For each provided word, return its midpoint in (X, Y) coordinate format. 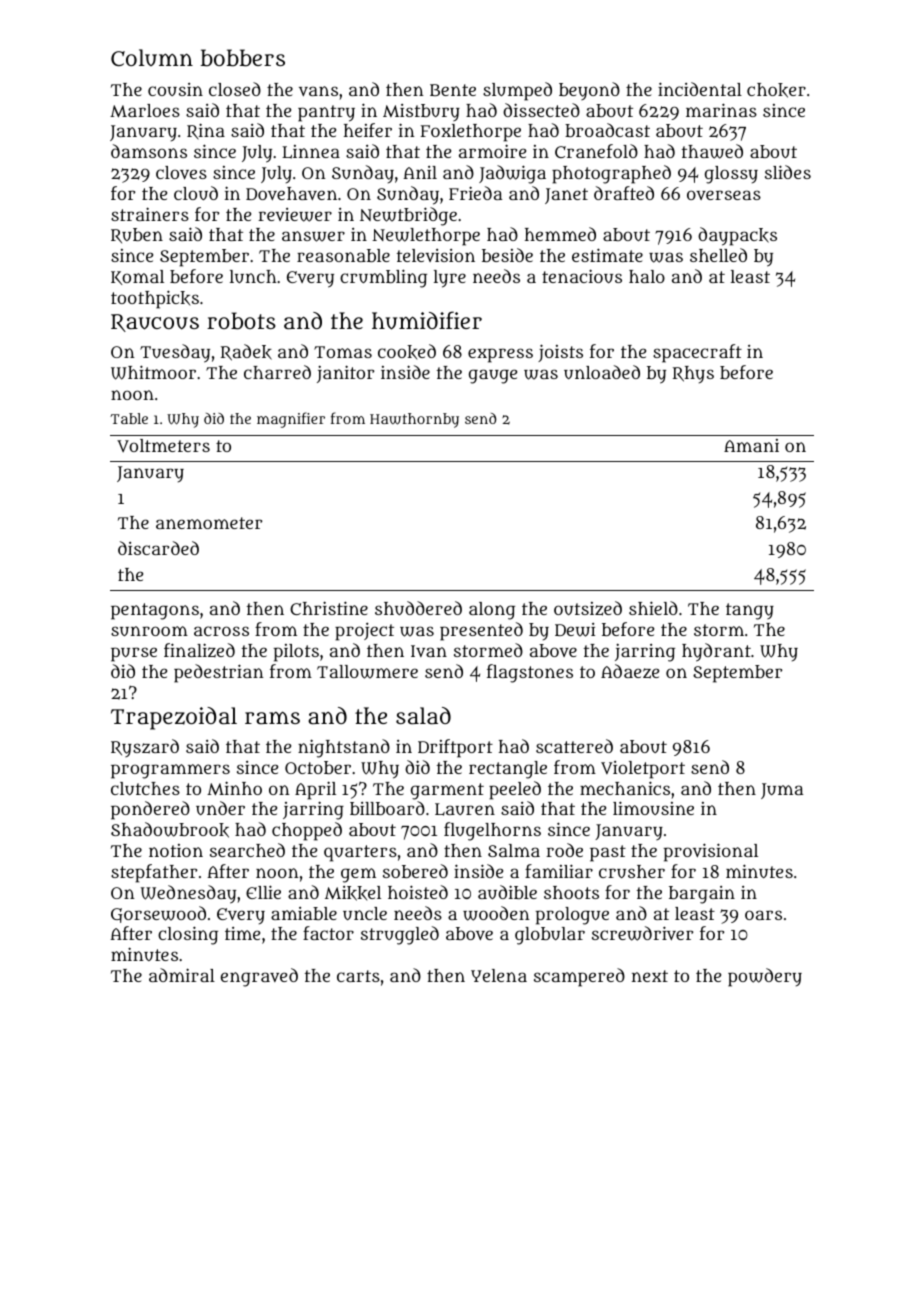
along (492, 611)
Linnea (311, 152)
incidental (700, 89)
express (500, 355)
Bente (453, 90)
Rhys (693, 375)
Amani (751, 445)
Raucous (155, 323)
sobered (415, 871)
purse (134, 654)
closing (188, 935)
